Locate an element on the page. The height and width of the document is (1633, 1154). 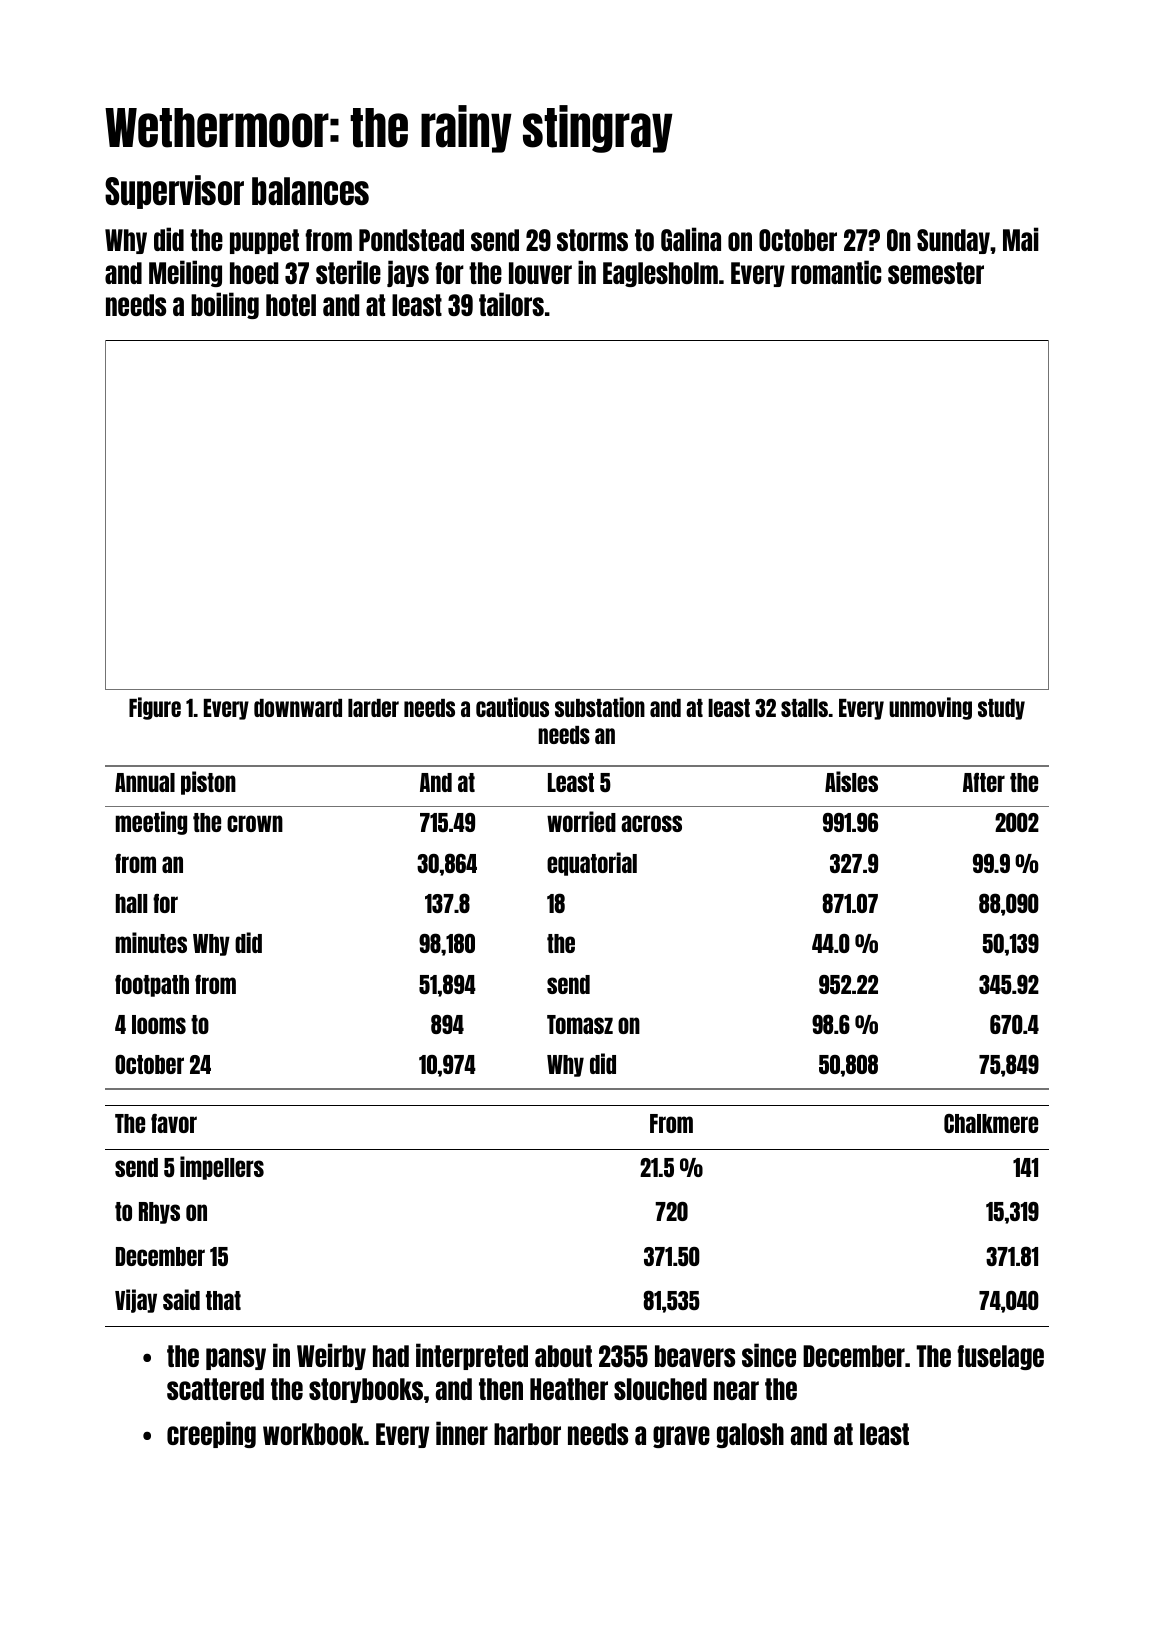
larder is located at coordinates (373, 708).
